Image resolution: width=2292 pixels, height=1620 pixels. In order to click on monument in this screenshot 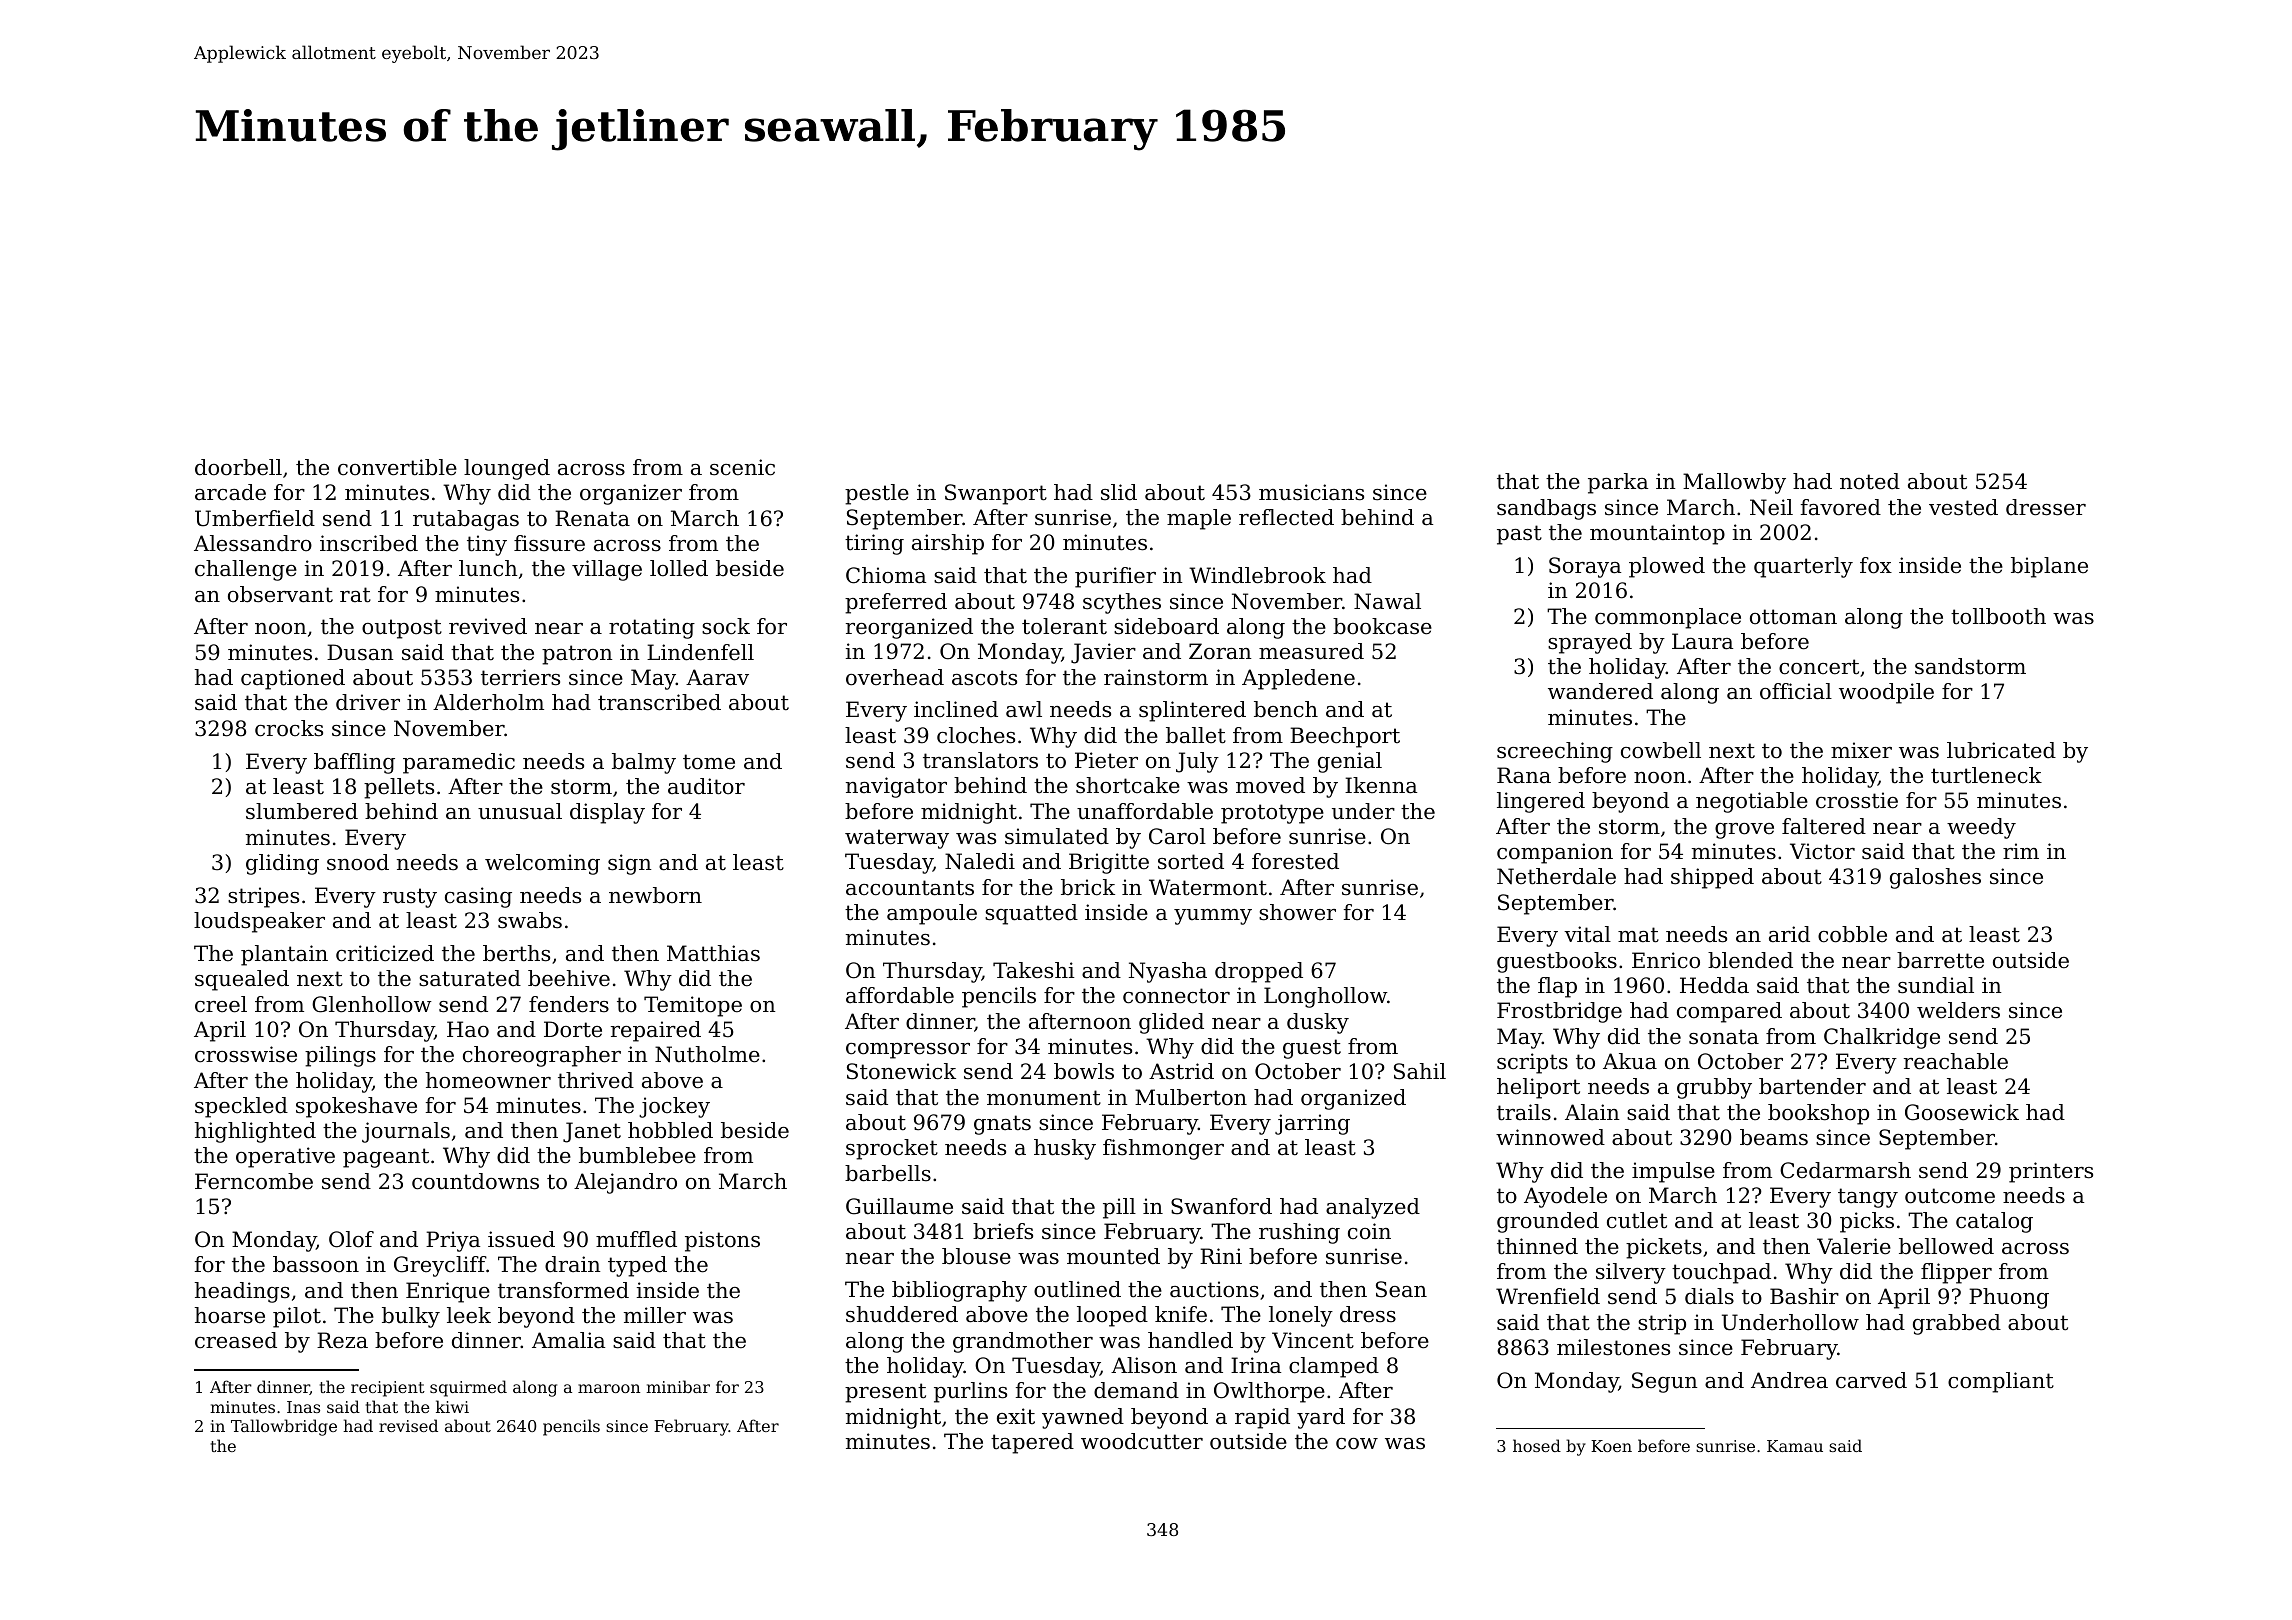, I will do `click(1044, 1098)`.
